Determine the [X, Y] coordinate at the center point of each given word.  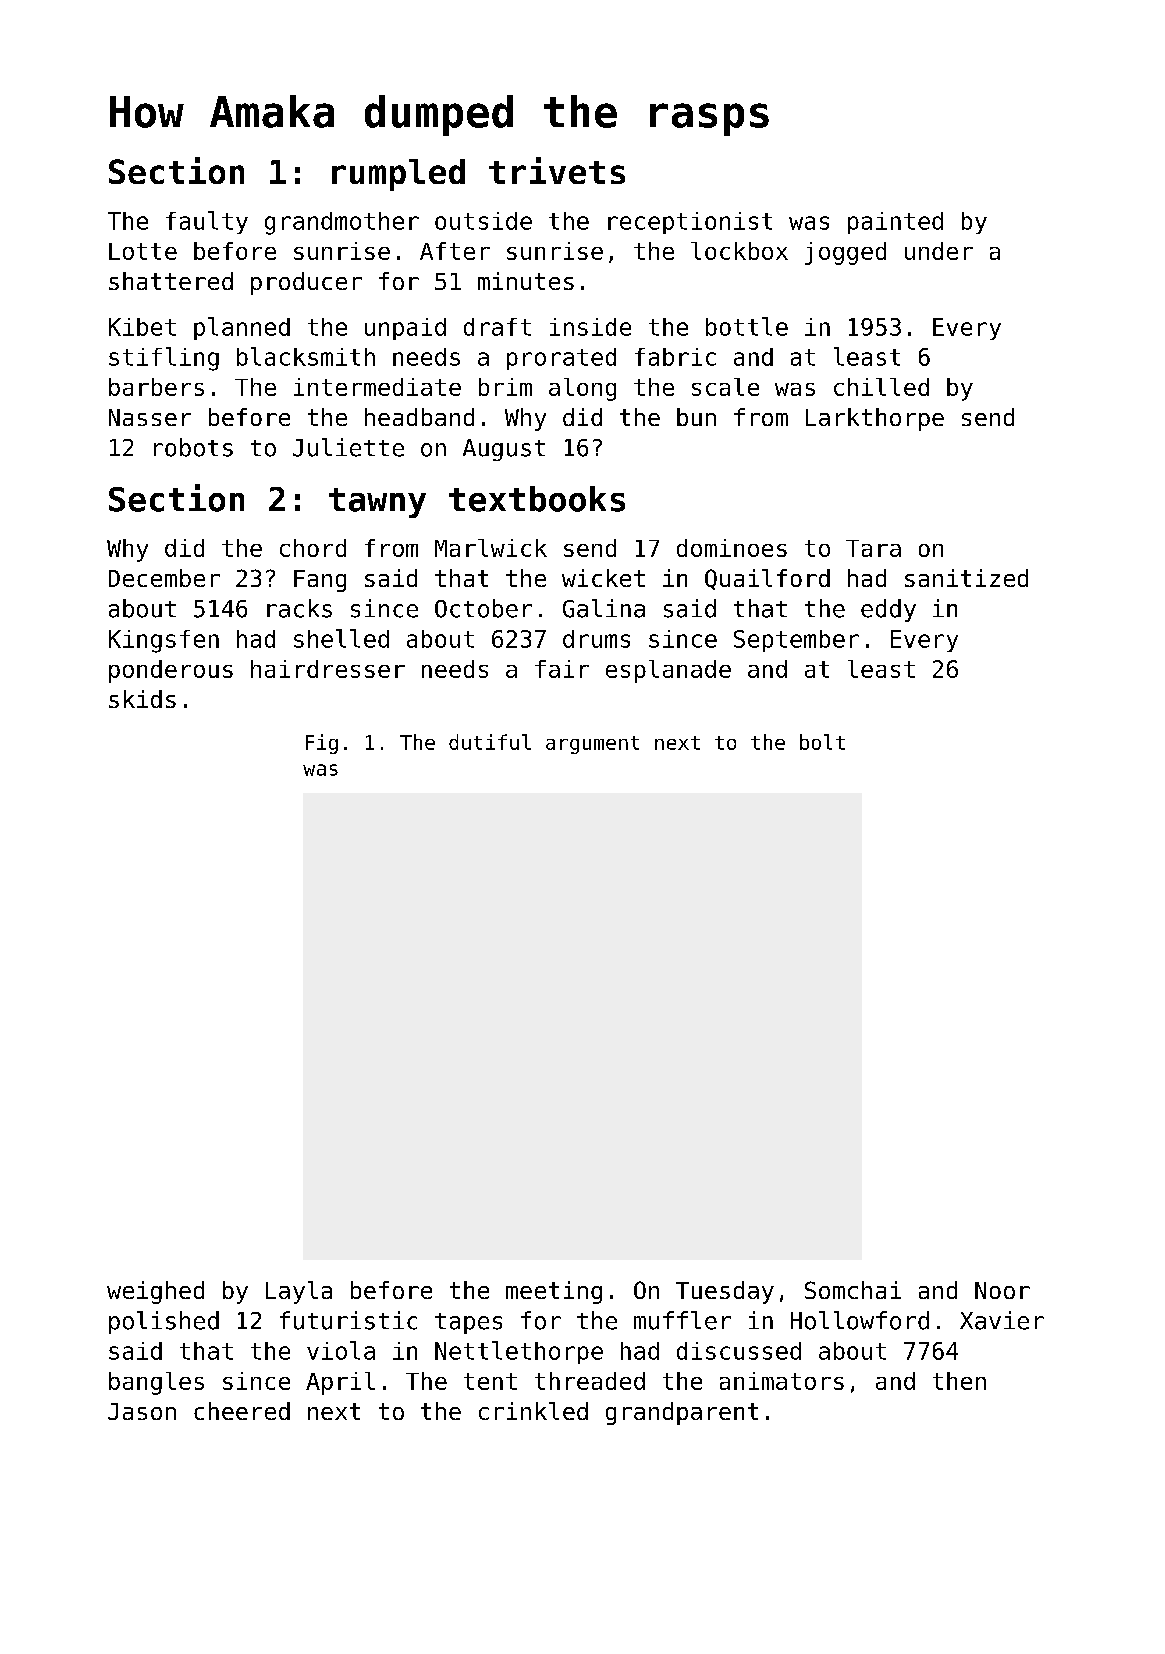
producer [306, 283]
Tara [873, 548]
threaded [590, 1381]
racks [299, 608]
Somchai [853, 1290]
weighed [155, 1292]
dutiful [490, 742]
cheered [242, 1411]
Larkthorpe [875, 419]
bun [696, 417]
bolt [822, 742]
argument [592, 745]
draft [497, 327]
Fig [322, 744]
